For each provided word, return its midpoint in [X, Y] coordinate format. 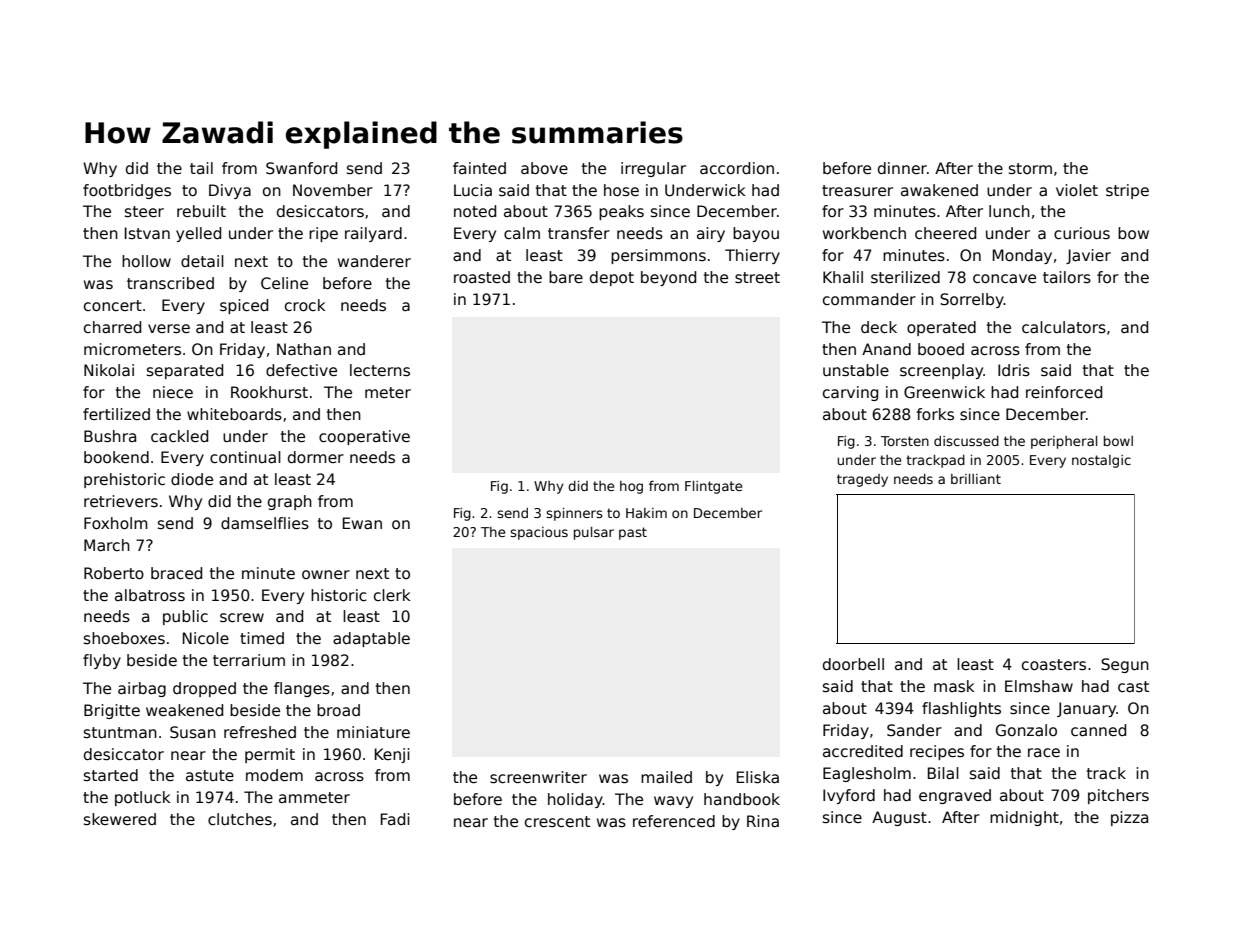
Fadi [395, 819]
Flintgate [713, 487]
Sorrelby [972, 300]
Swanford [301, 168]
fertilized [116, 414]
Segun [1125, 665]
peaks [621, 212]
